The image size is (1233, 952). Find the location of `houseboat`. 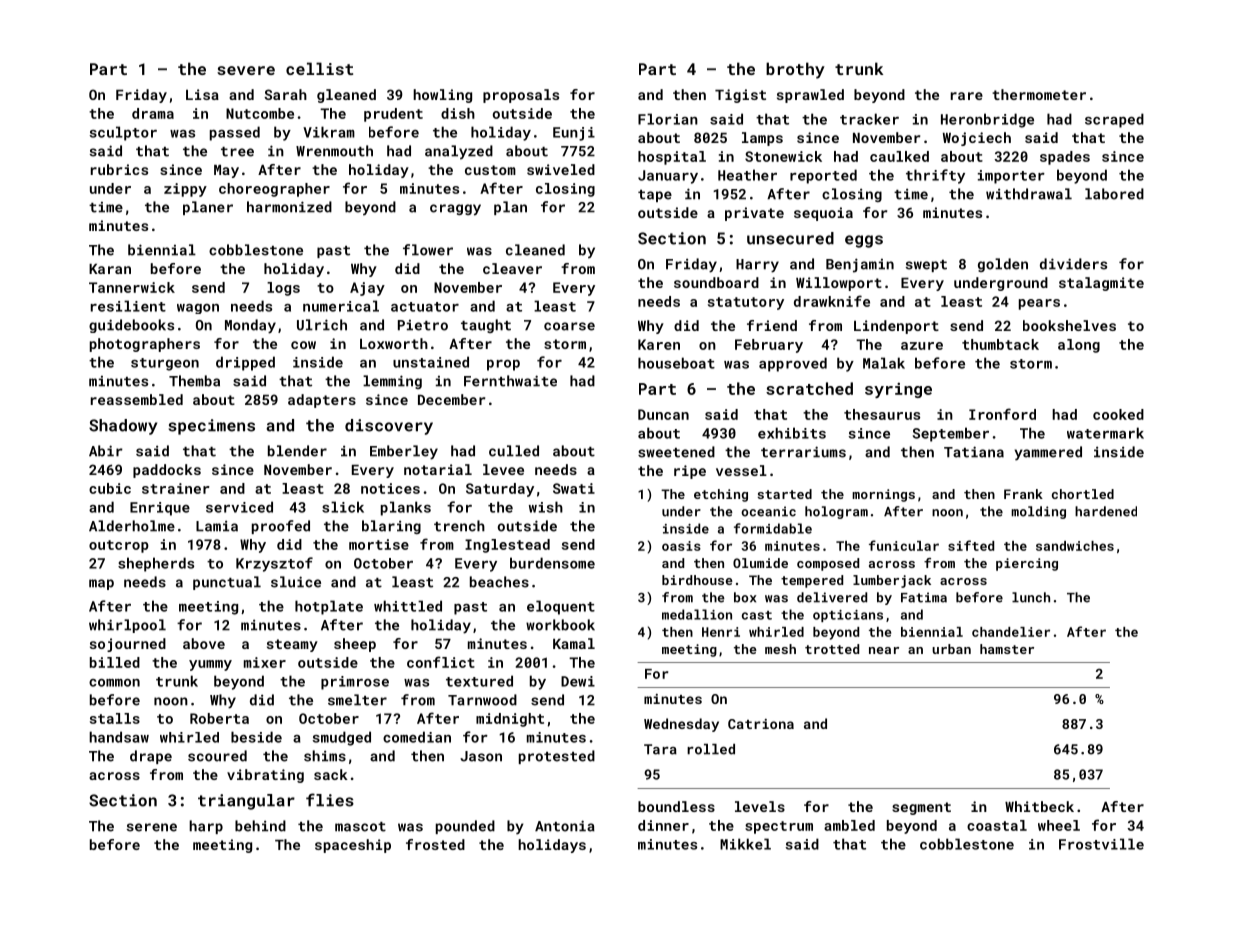

houseboat is located at coordinates (676, 363).
